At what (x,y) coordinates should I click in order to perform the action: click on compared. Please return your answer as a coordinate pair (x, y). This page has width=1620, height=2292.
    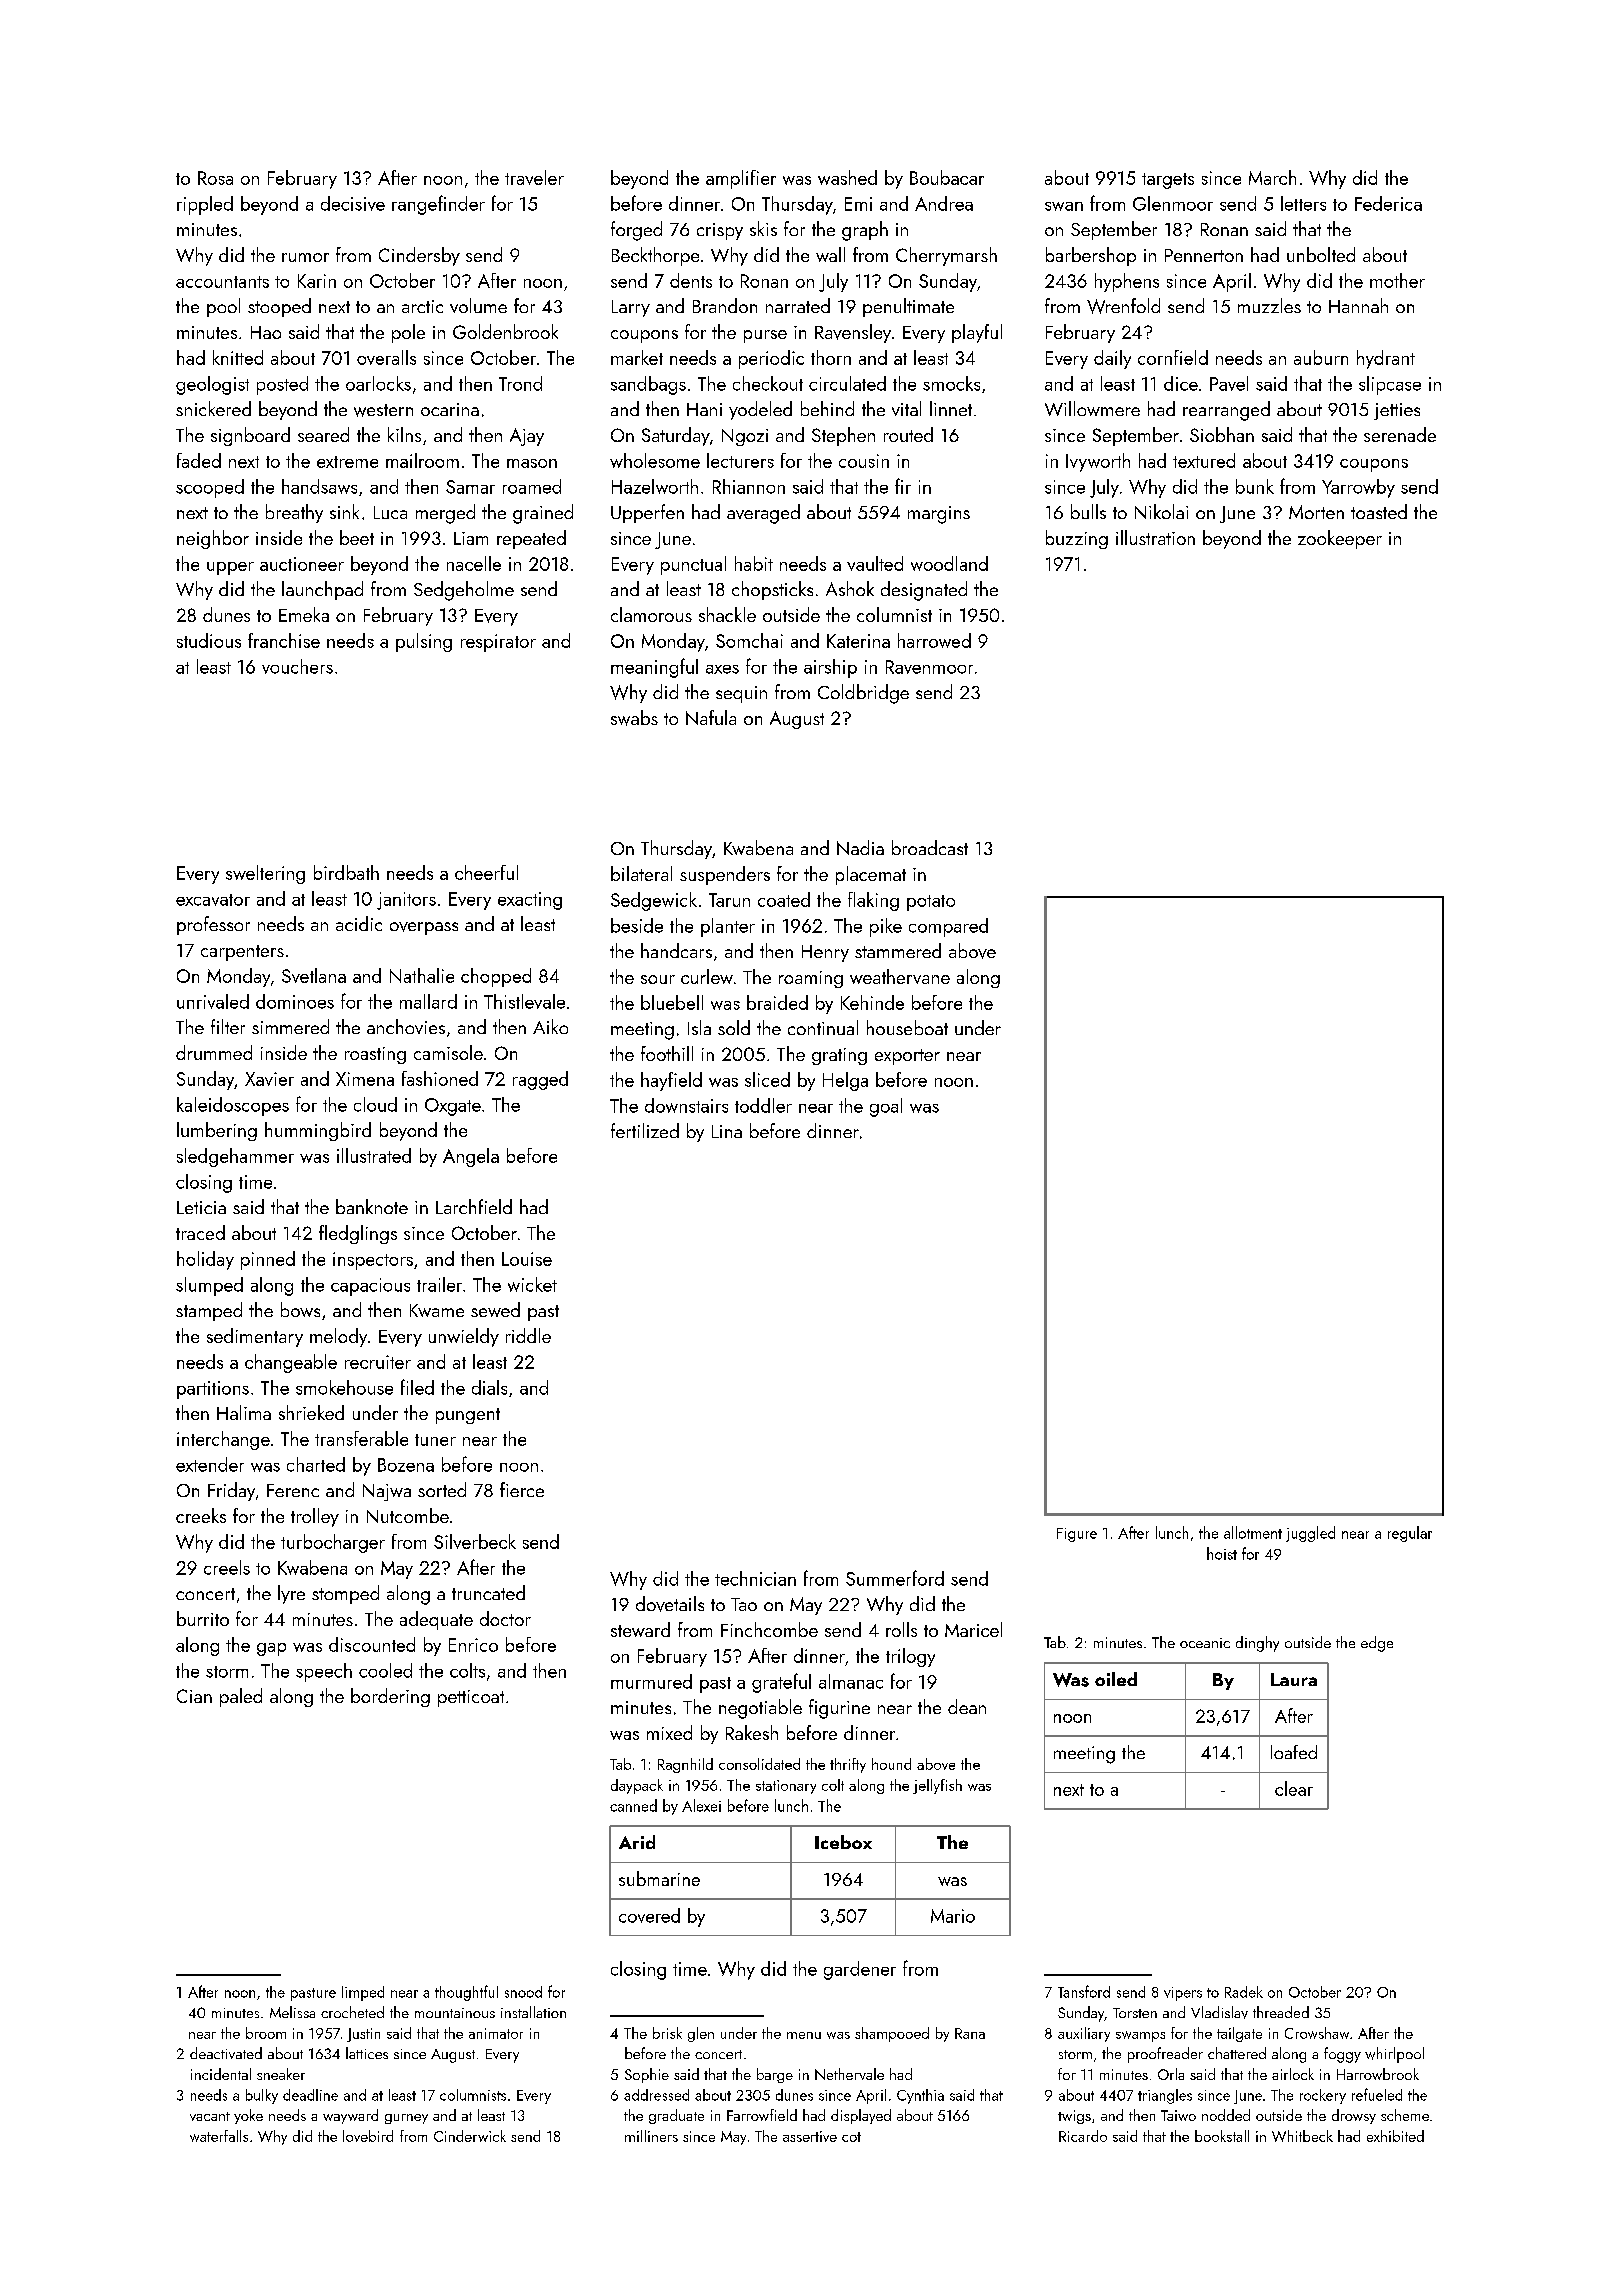
    Looking at the image, I should click on (948, 927).
